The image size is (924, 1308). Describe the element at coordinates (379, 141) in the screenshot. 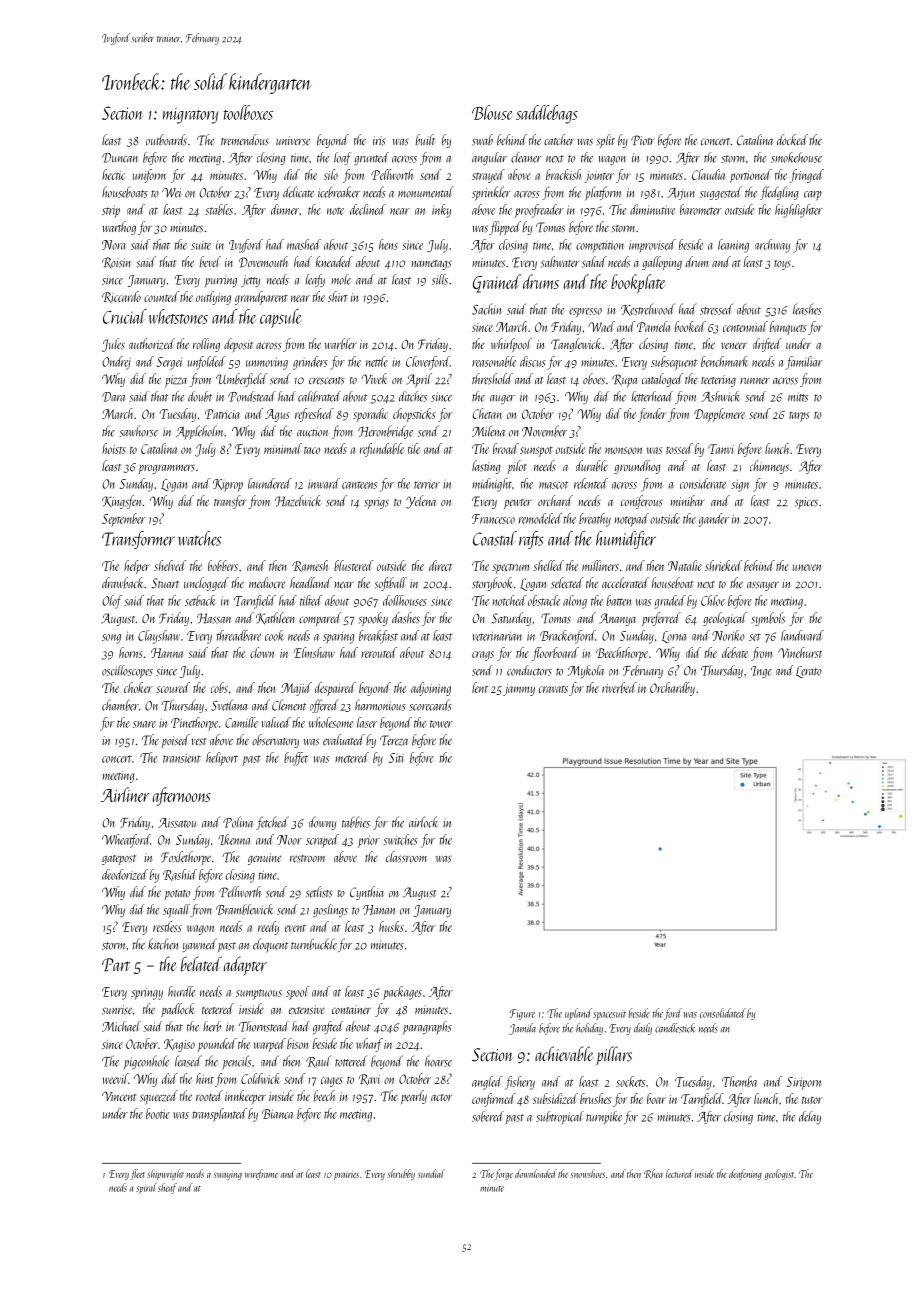

I see `iris` at that location.
